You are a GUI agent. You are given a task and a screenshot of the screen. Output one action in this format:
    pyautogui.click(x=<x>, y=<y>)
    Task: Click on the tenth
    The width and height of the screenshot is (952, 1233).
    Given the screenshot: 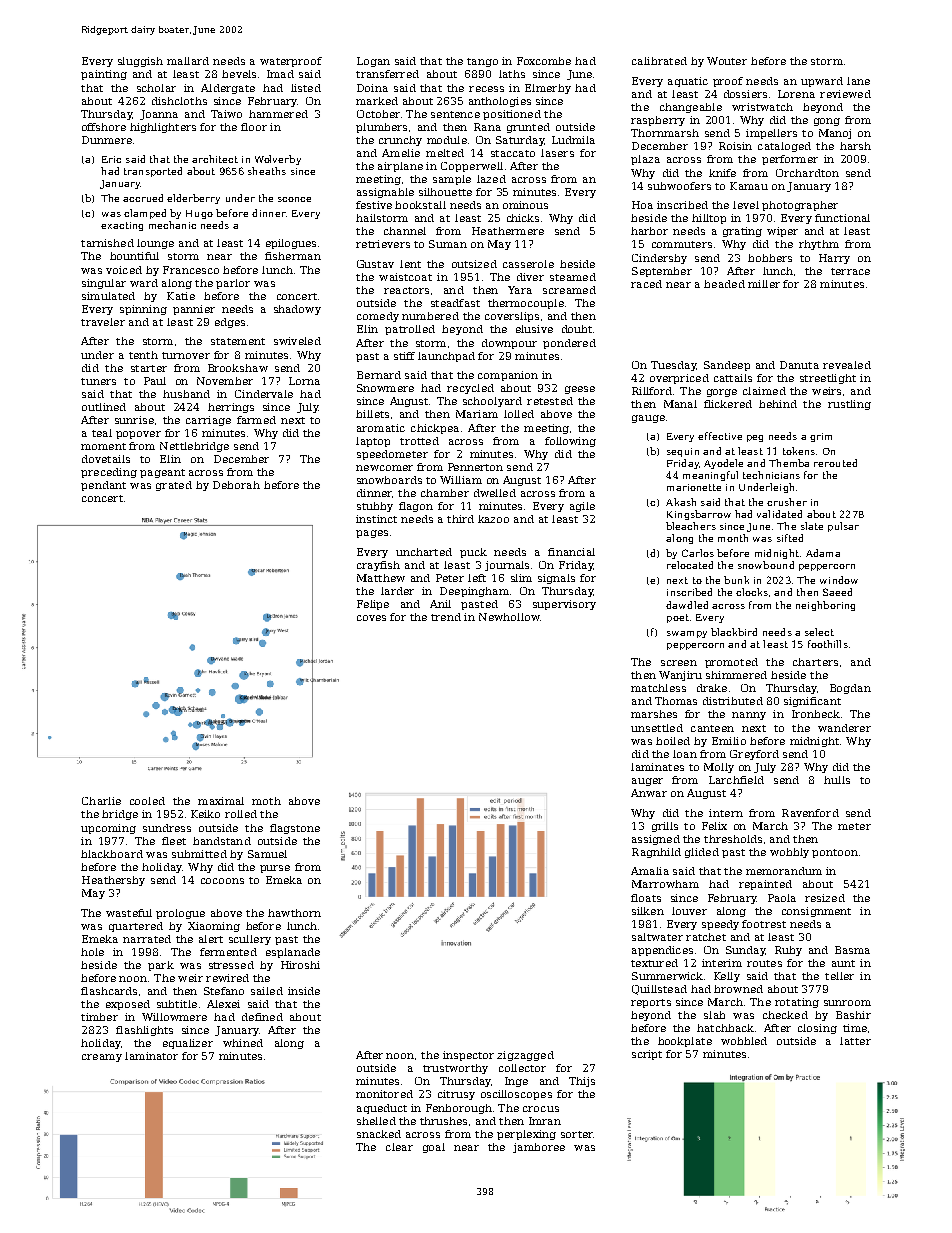 What is the action you would take?
    pyautogui.click(x=143, y=355)
